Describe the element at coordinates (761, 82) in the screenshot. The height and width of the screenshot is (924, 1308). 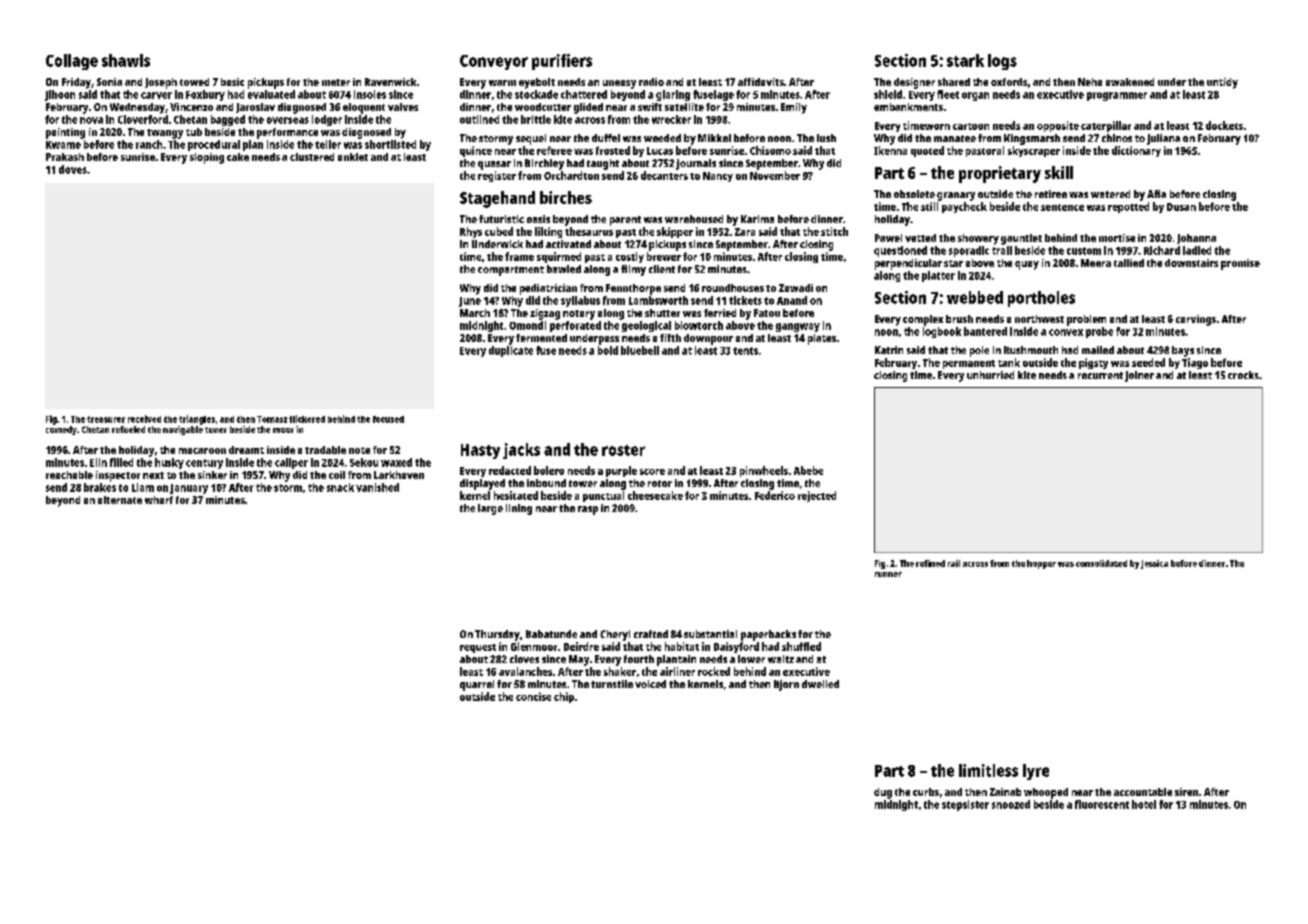
I see `affidavits` at that location.
